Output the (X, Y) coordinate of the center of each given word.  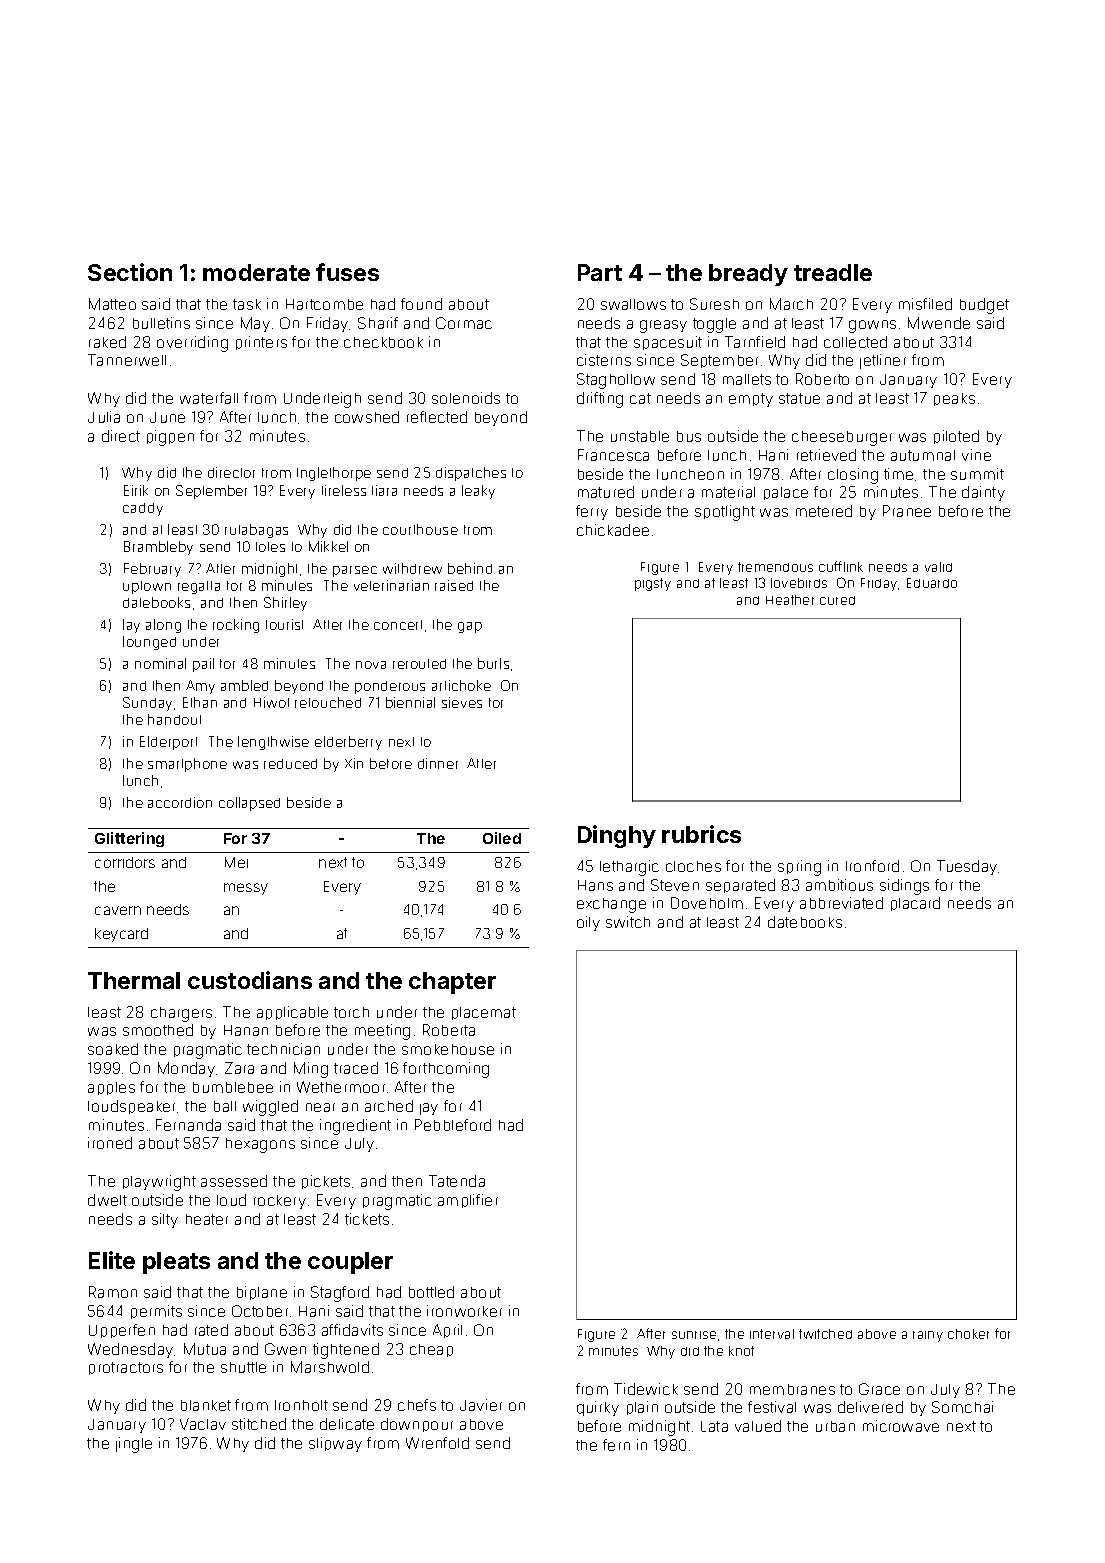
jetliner (883, 361)
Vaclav (203, 1424)
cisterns (604, 360)
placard (915, 904)
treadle (833, 272)
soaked (113, 1049)
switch (628, 922)
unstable (640, 436)
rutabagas (256, 531)
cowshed (367, 417)
